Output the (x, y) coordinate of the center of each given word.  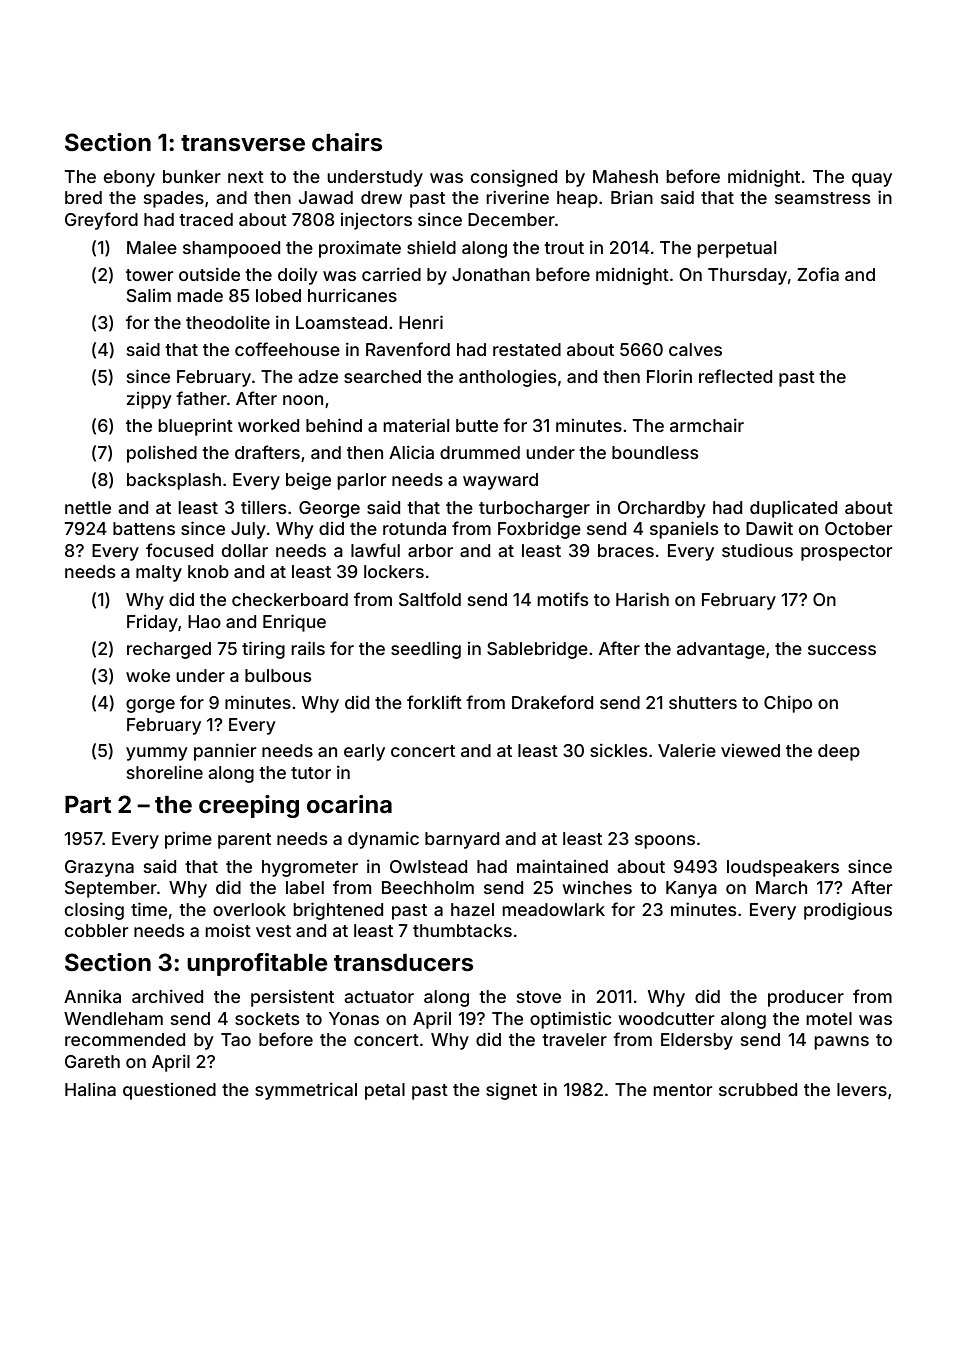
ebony (129, 178)
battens (144, 528)
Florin (669, 376)
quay (872, 180)
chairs (347, 142)
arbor (430, 550)
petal (385, 1091)
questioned (169, 1091)
